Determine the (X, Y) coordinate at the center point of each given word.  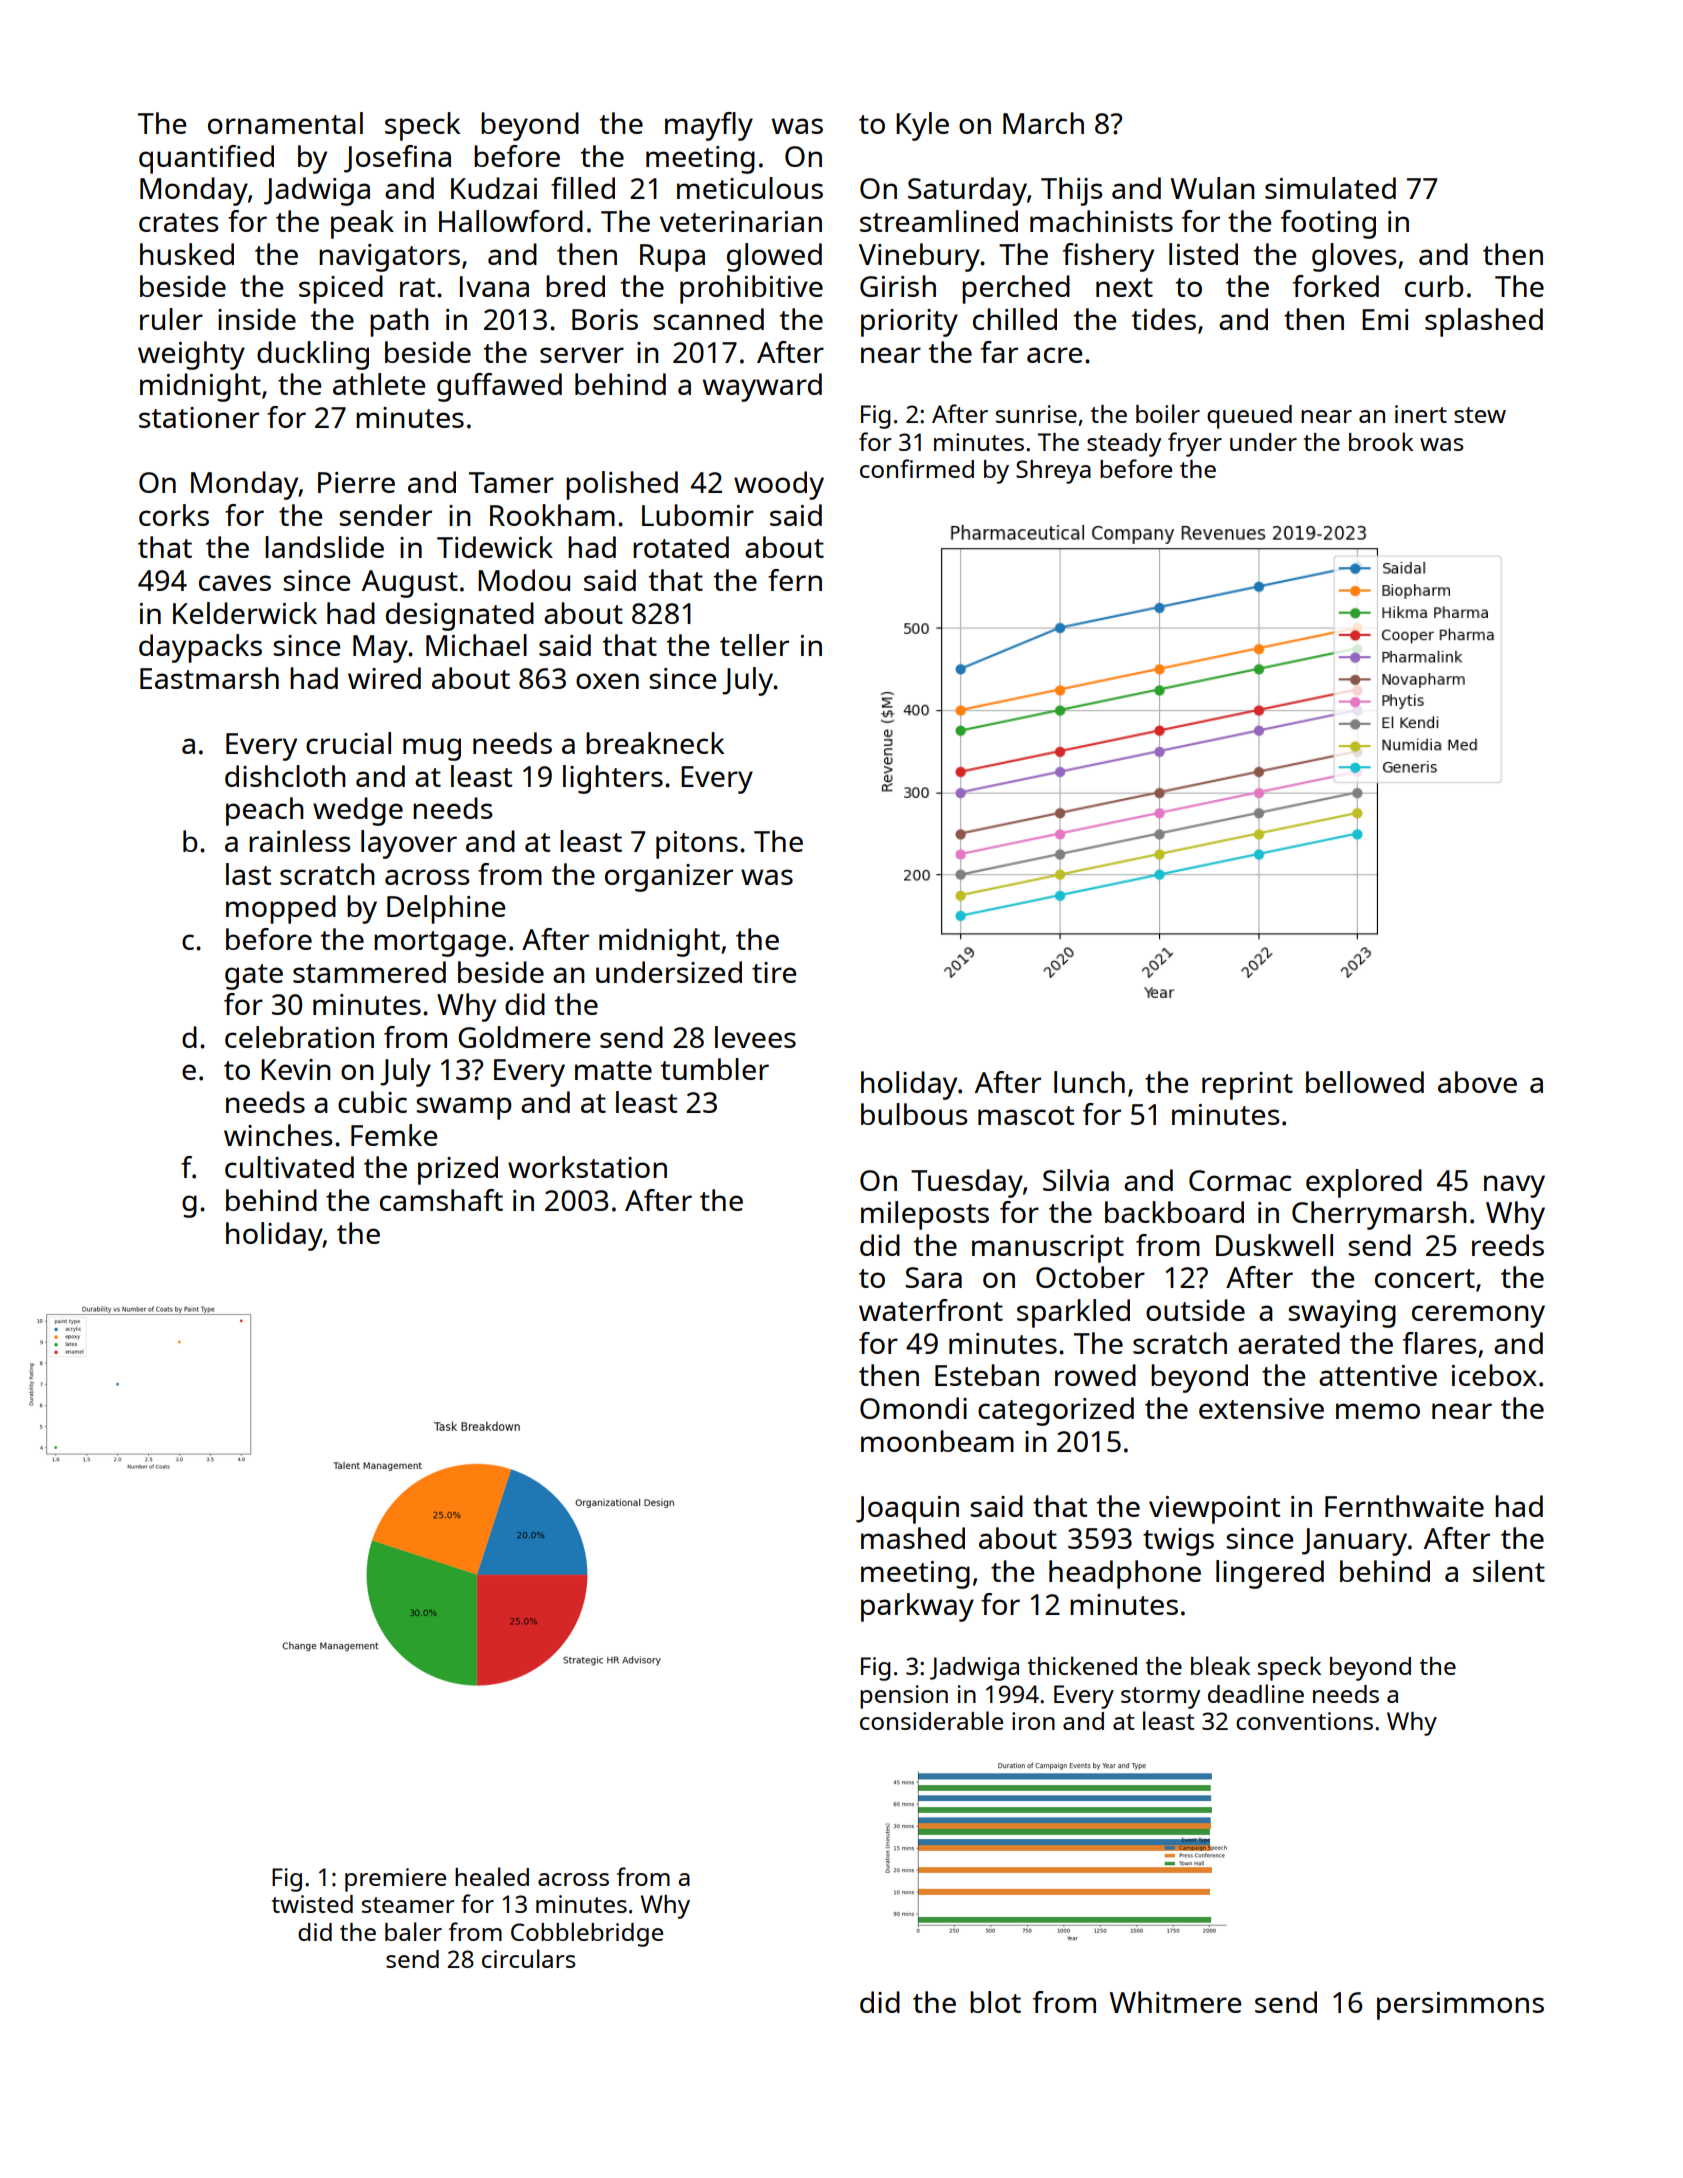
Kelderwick (245, 613)
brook (1381, 441)
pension (904, 1697)
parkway (917, 1607)
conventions (1304, 1721)
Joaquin (907, 1510)
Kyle (922, 126)
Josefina (397, 159)
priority (909, 323)
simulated (1330, 188)
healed (492, 1876)
